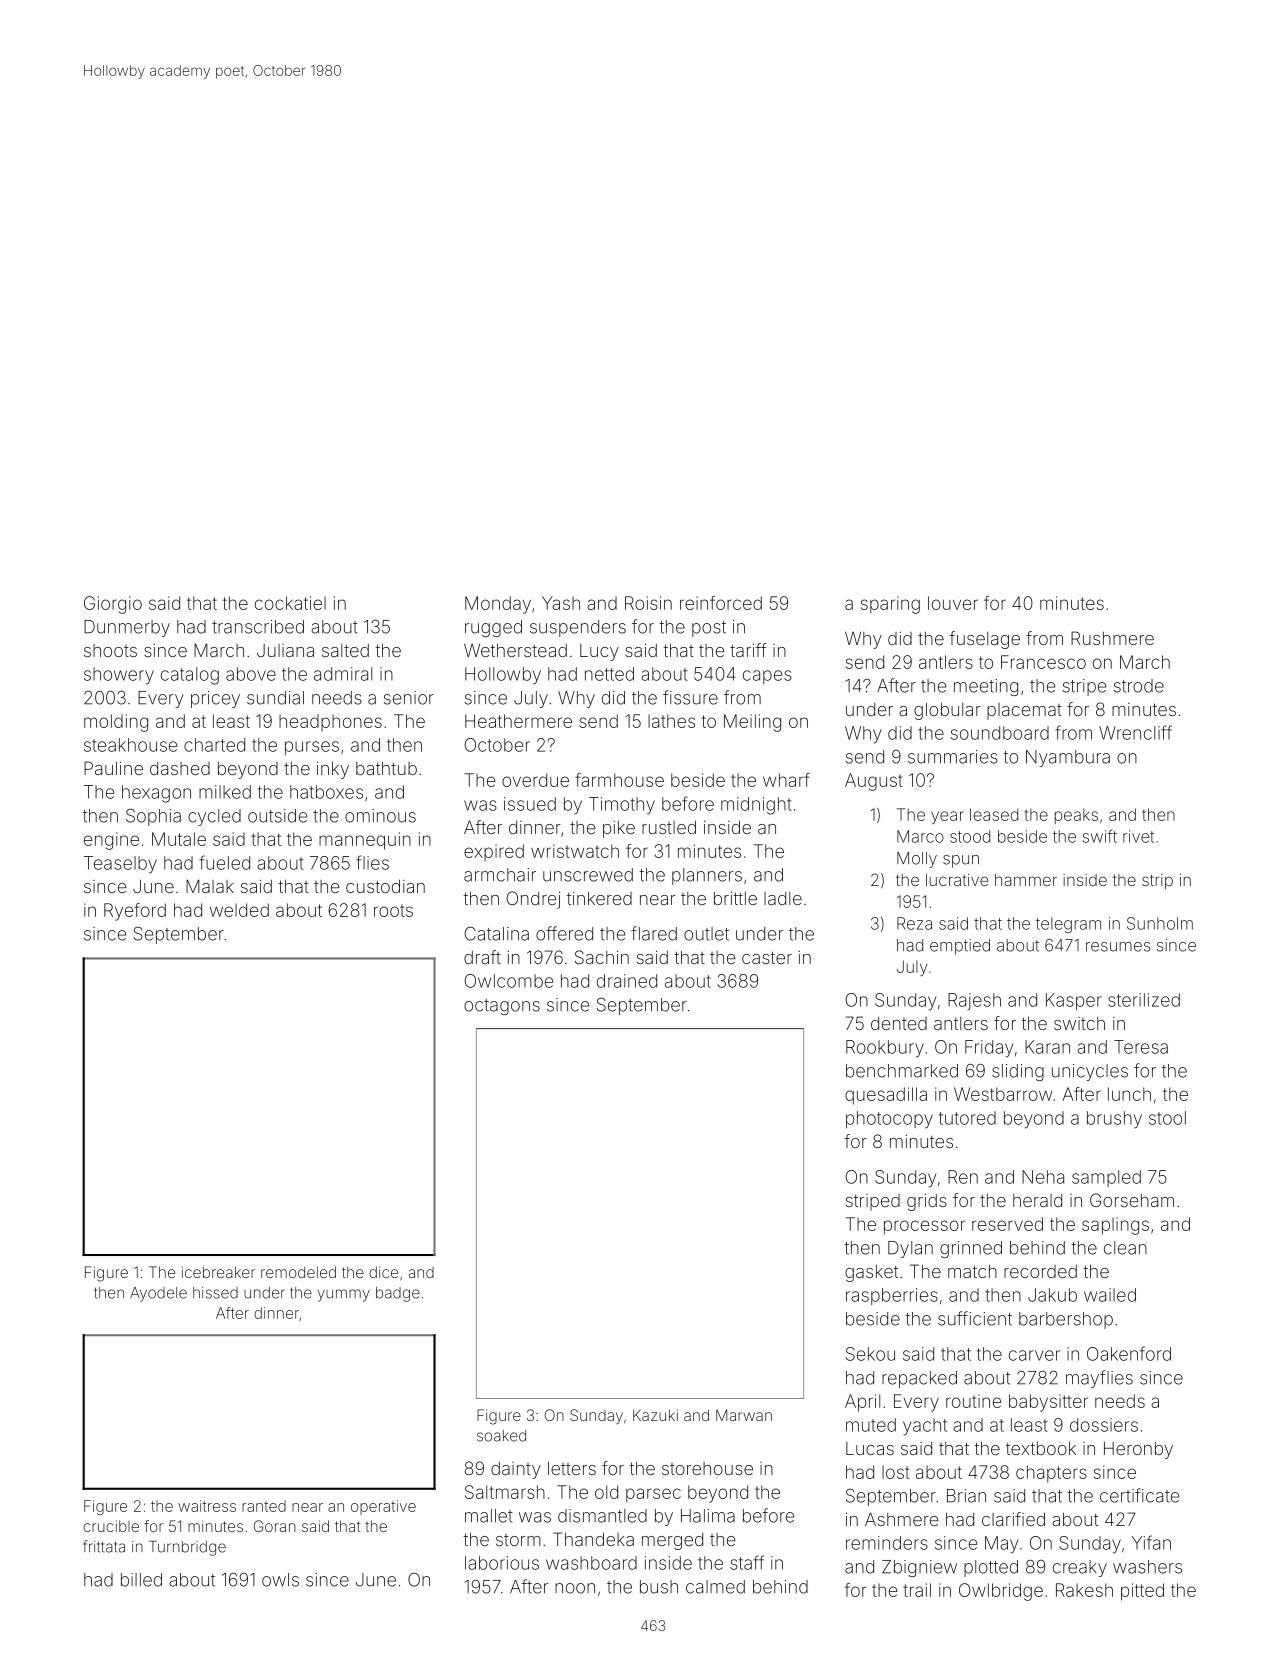 This screenshot has height=1657, width=1280. Describe the element at coordinates (393, 910) in the screenshot. I see `roots` at that location.
